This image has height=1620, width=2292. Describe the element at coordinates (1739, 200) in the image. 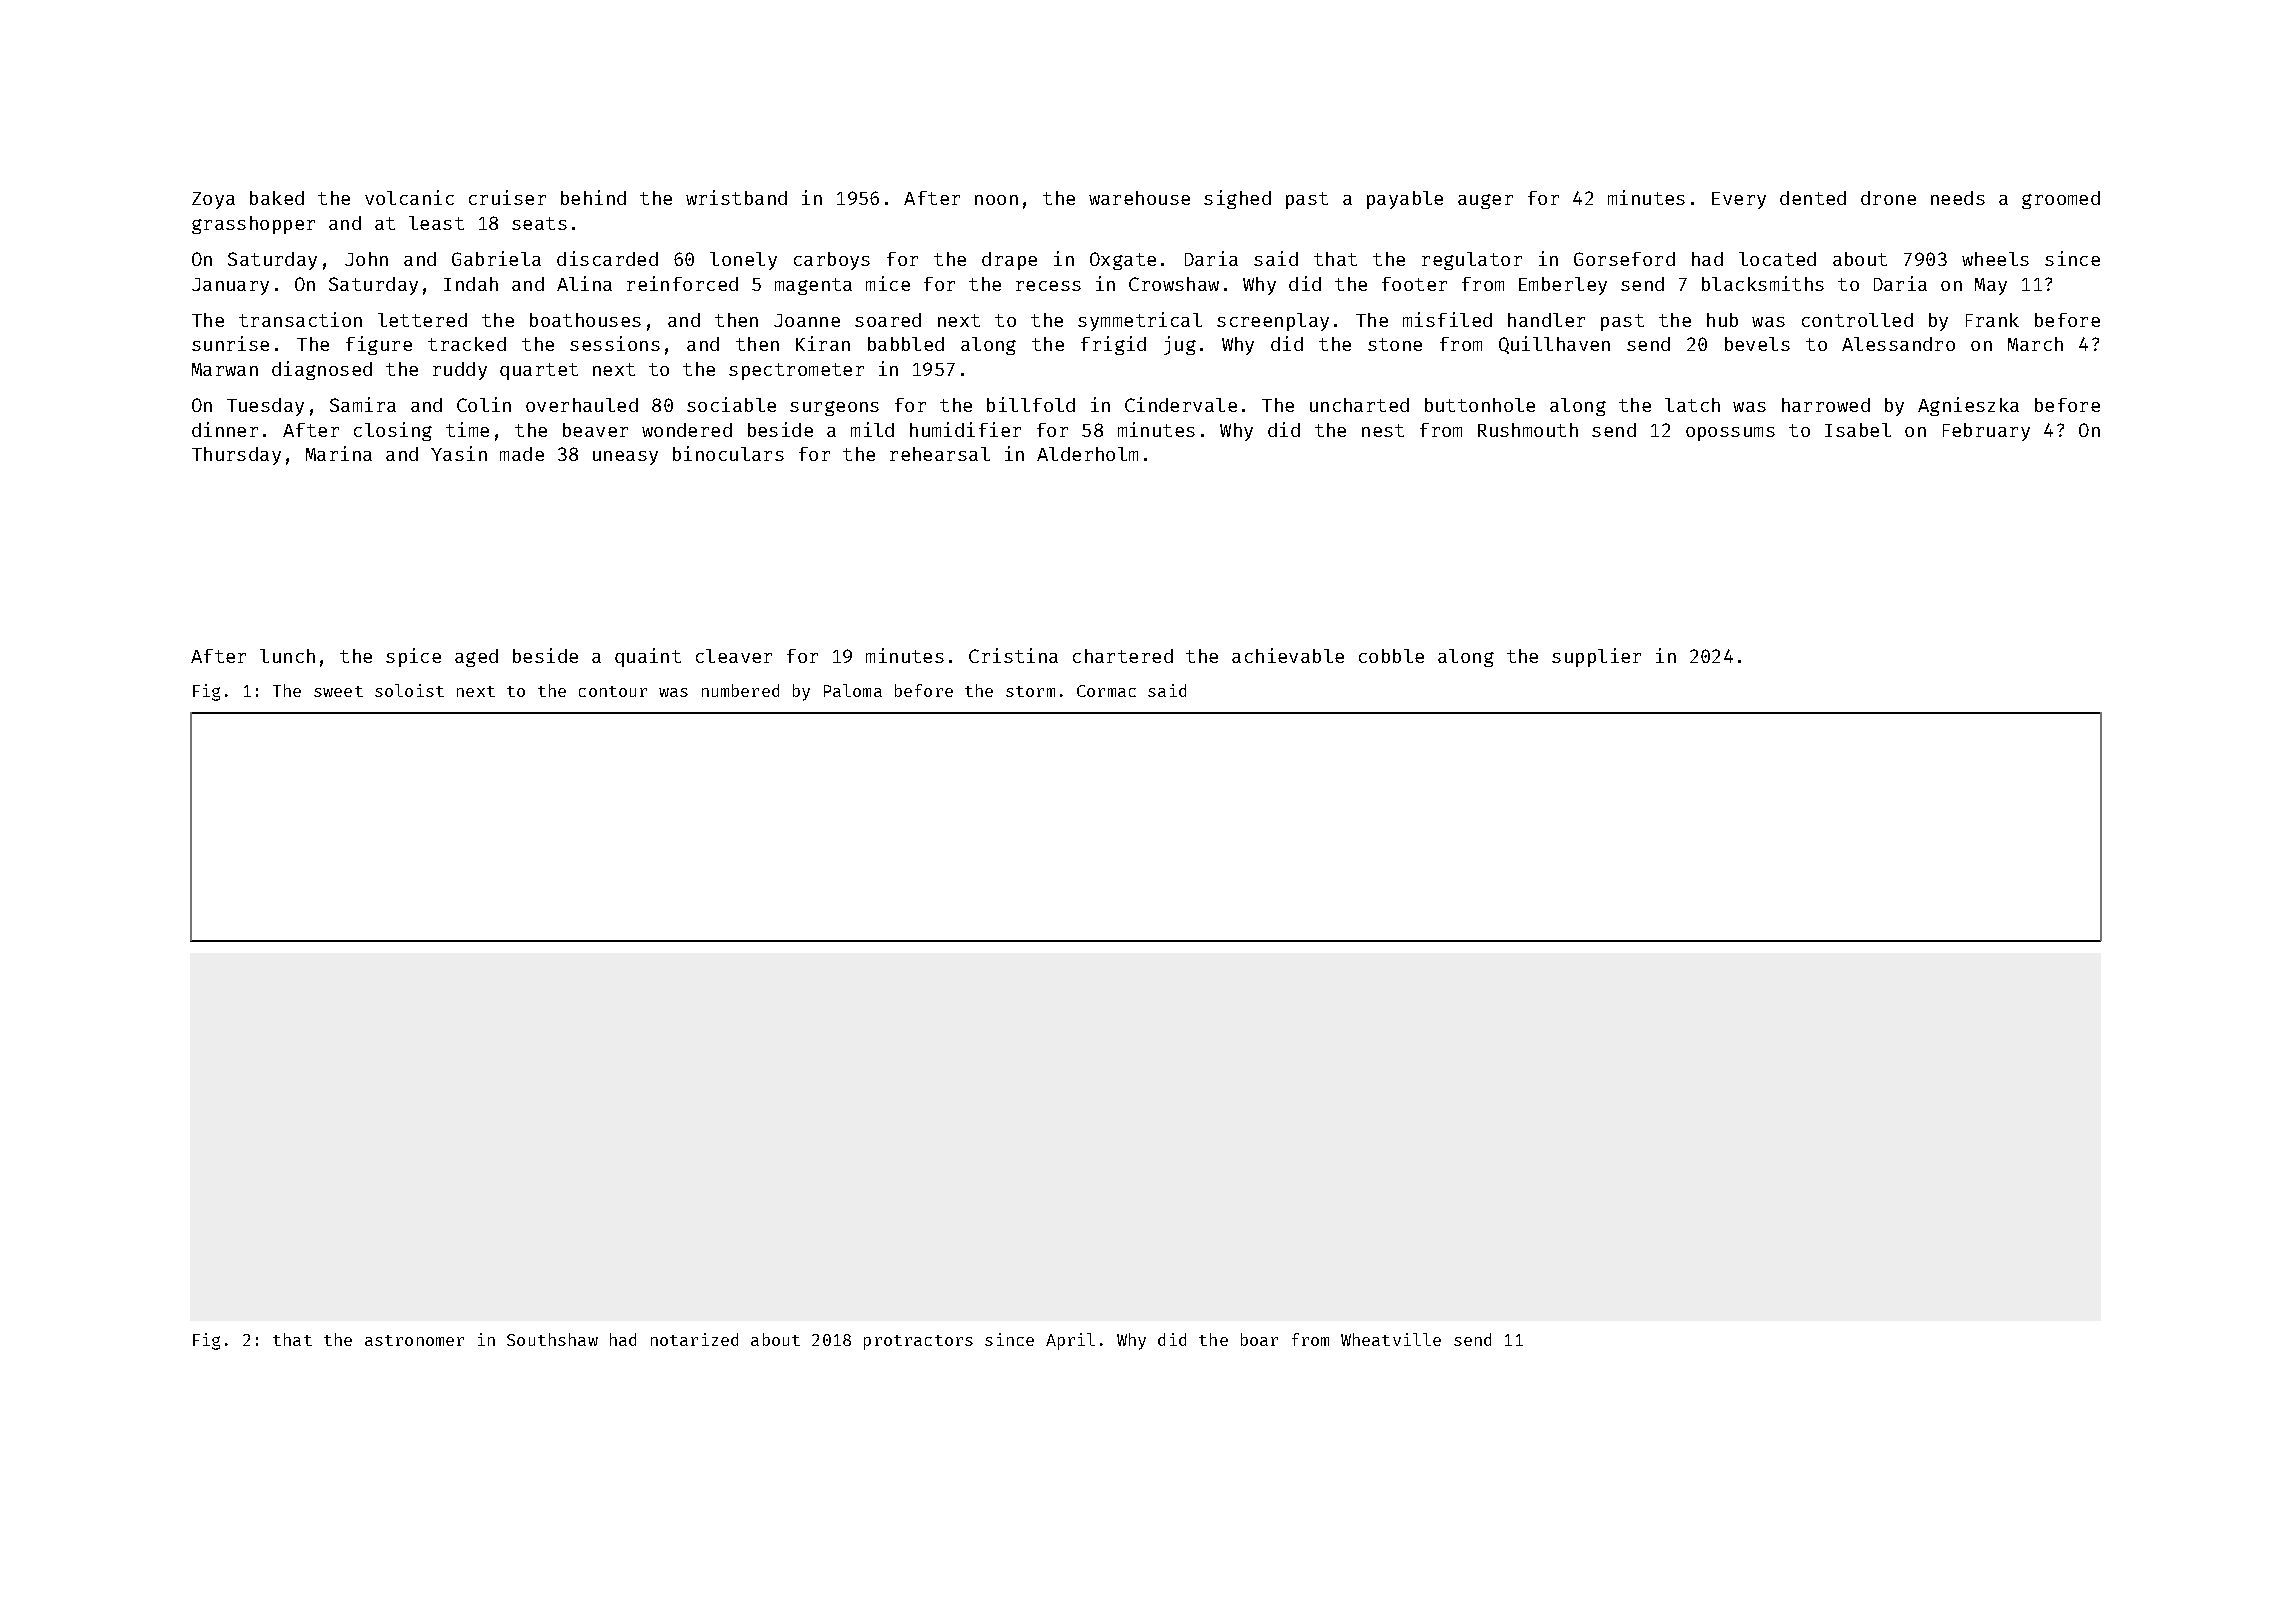

I see `Every` at that location.
